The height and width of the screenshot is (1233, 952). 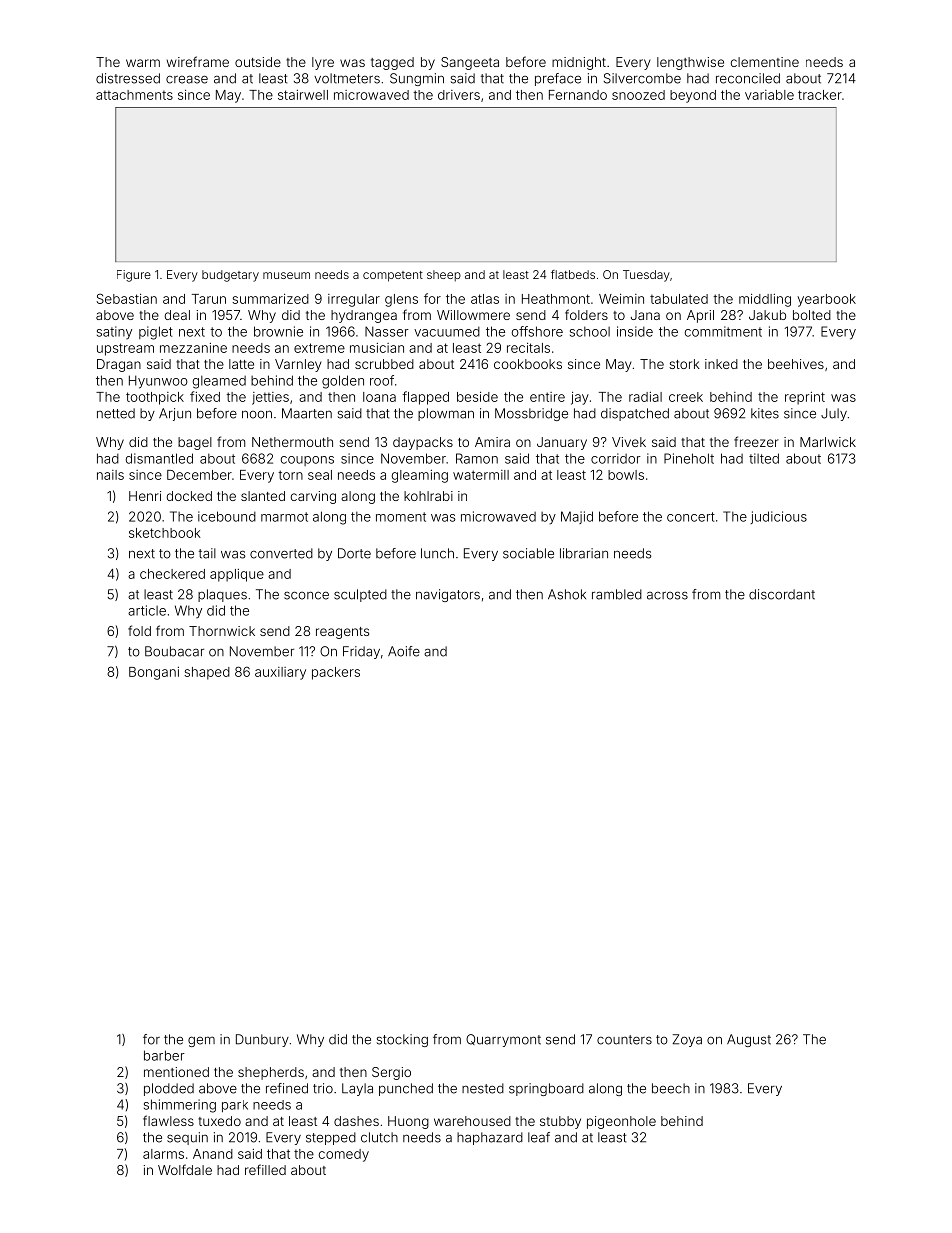 What do you see at coordinates (147, 610) in the screenshot?
I see `article` at bounding box center [147, 610].
